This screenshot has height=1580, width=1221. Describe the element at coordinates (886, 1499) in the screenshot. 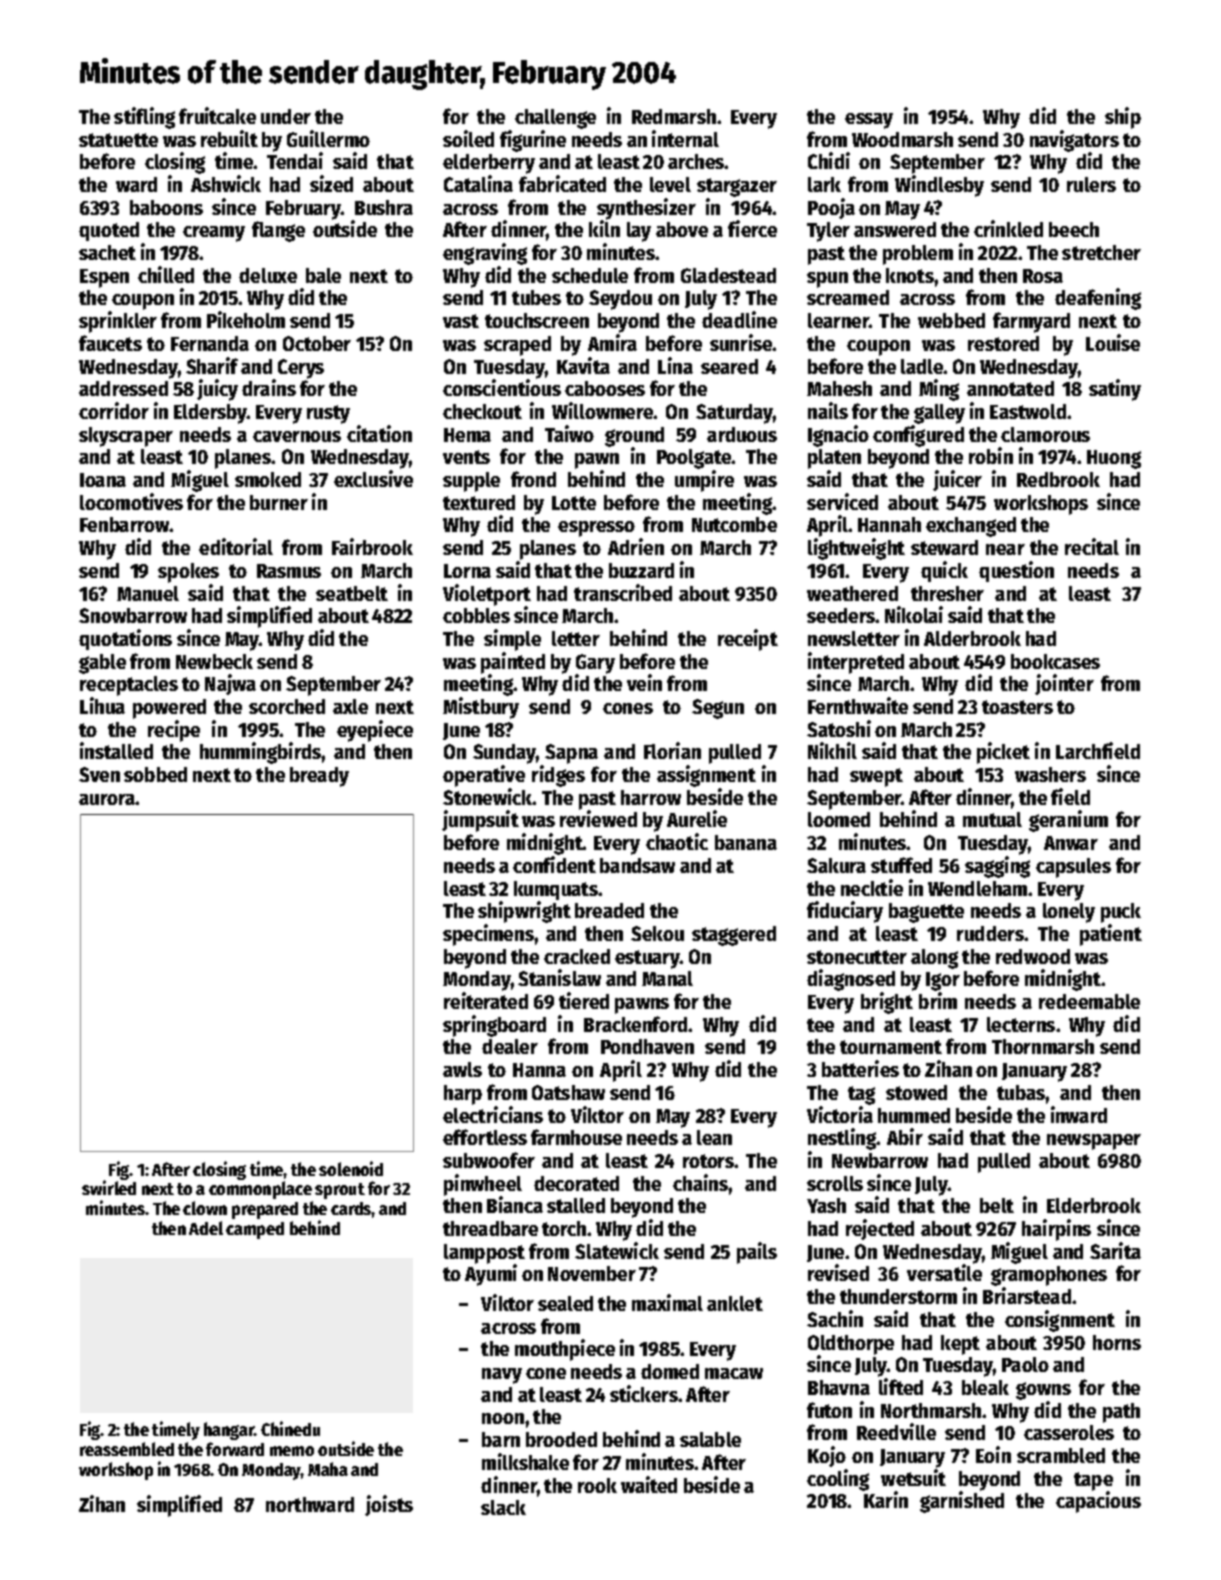

I see `Karin` at that location.
